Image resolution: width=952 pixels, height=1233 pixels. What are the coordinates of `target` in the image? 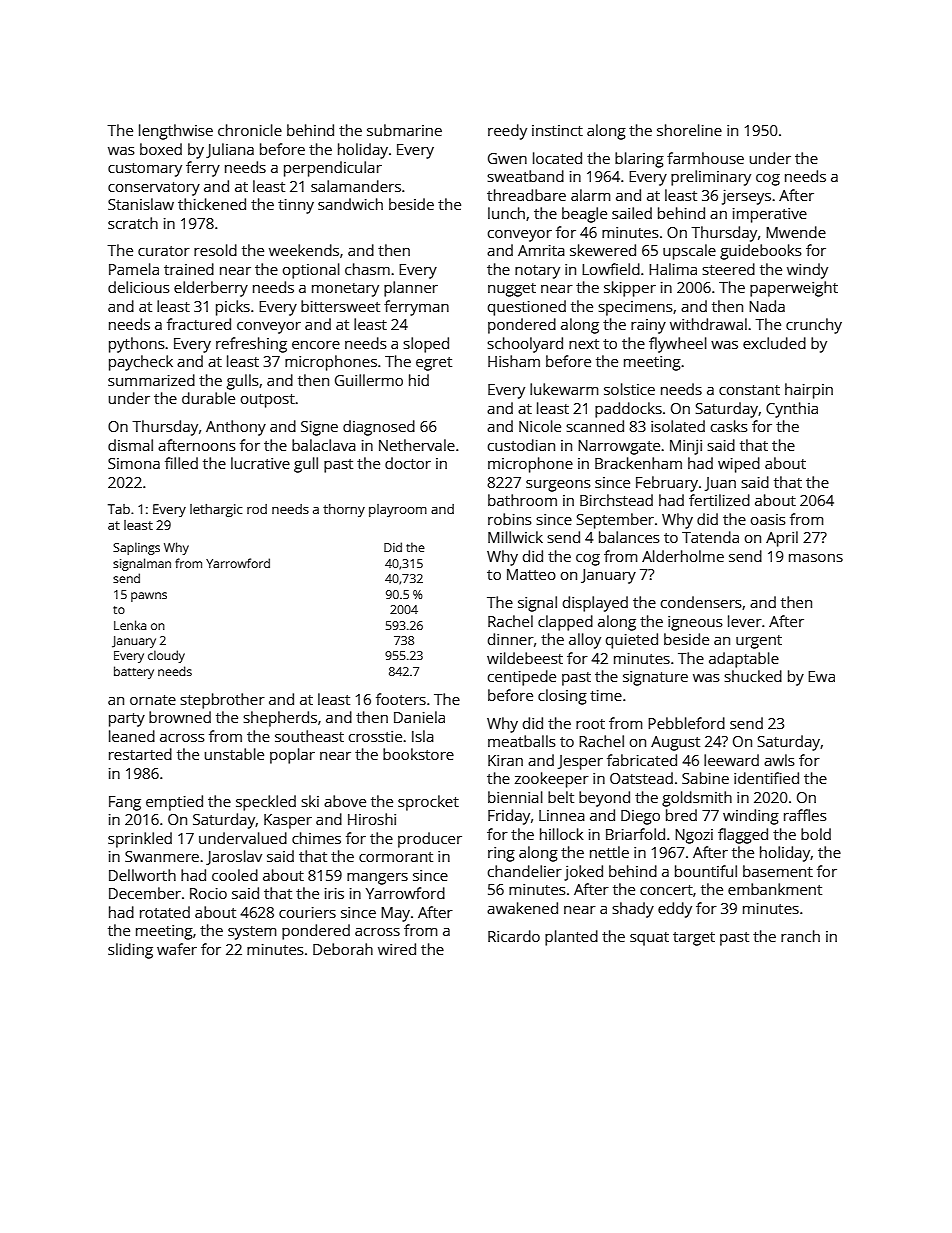 It's located at (694, 939).
